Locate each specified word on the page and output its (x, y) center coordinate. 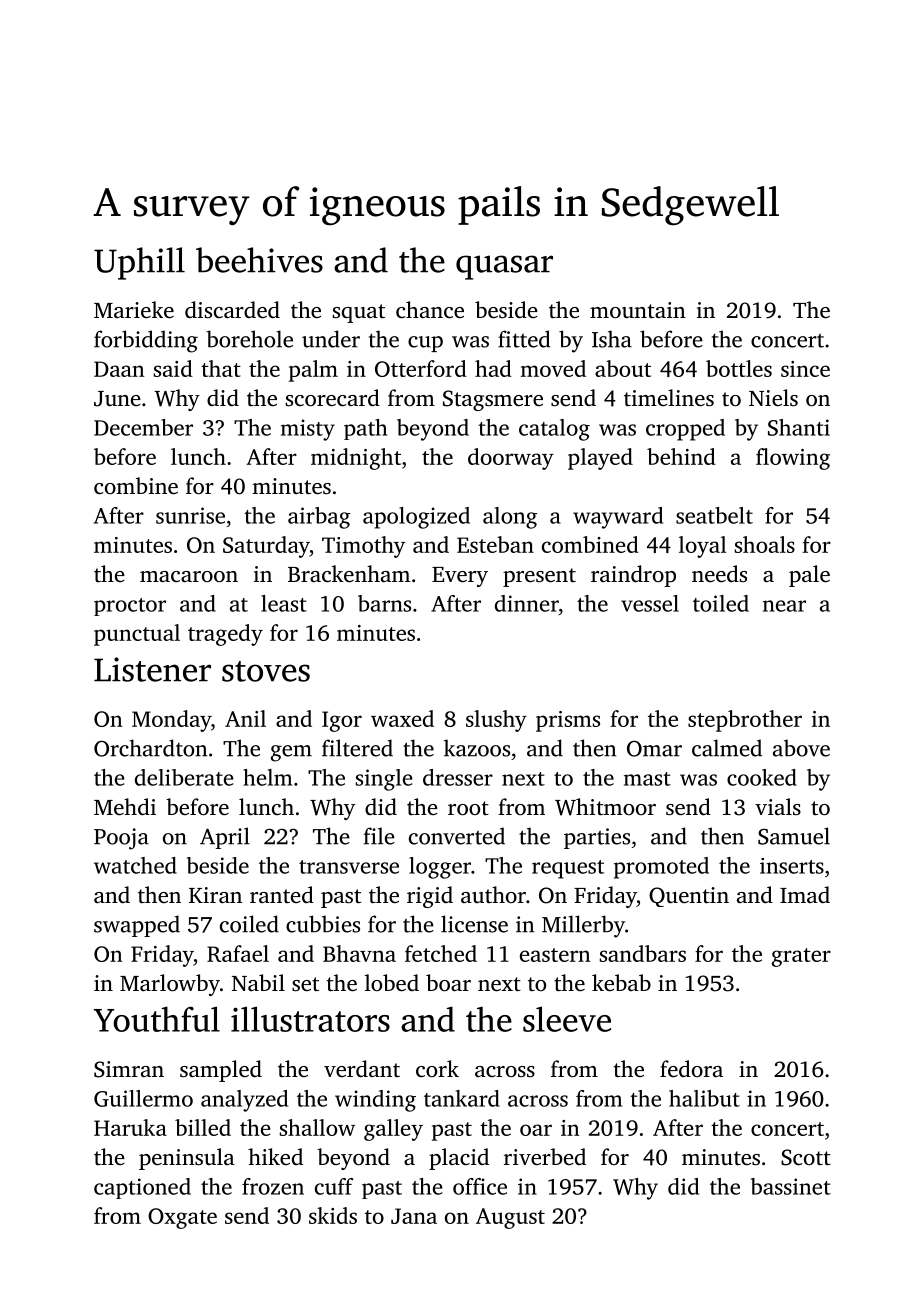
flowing (793, 459)
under (331, 339)
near (784, 606)
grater (801, 957)
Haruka (130, 1127)
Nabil (258, 982)
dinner (527, 603)
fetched (441, 953)
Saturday (266, 547)
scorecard (333, 398)
